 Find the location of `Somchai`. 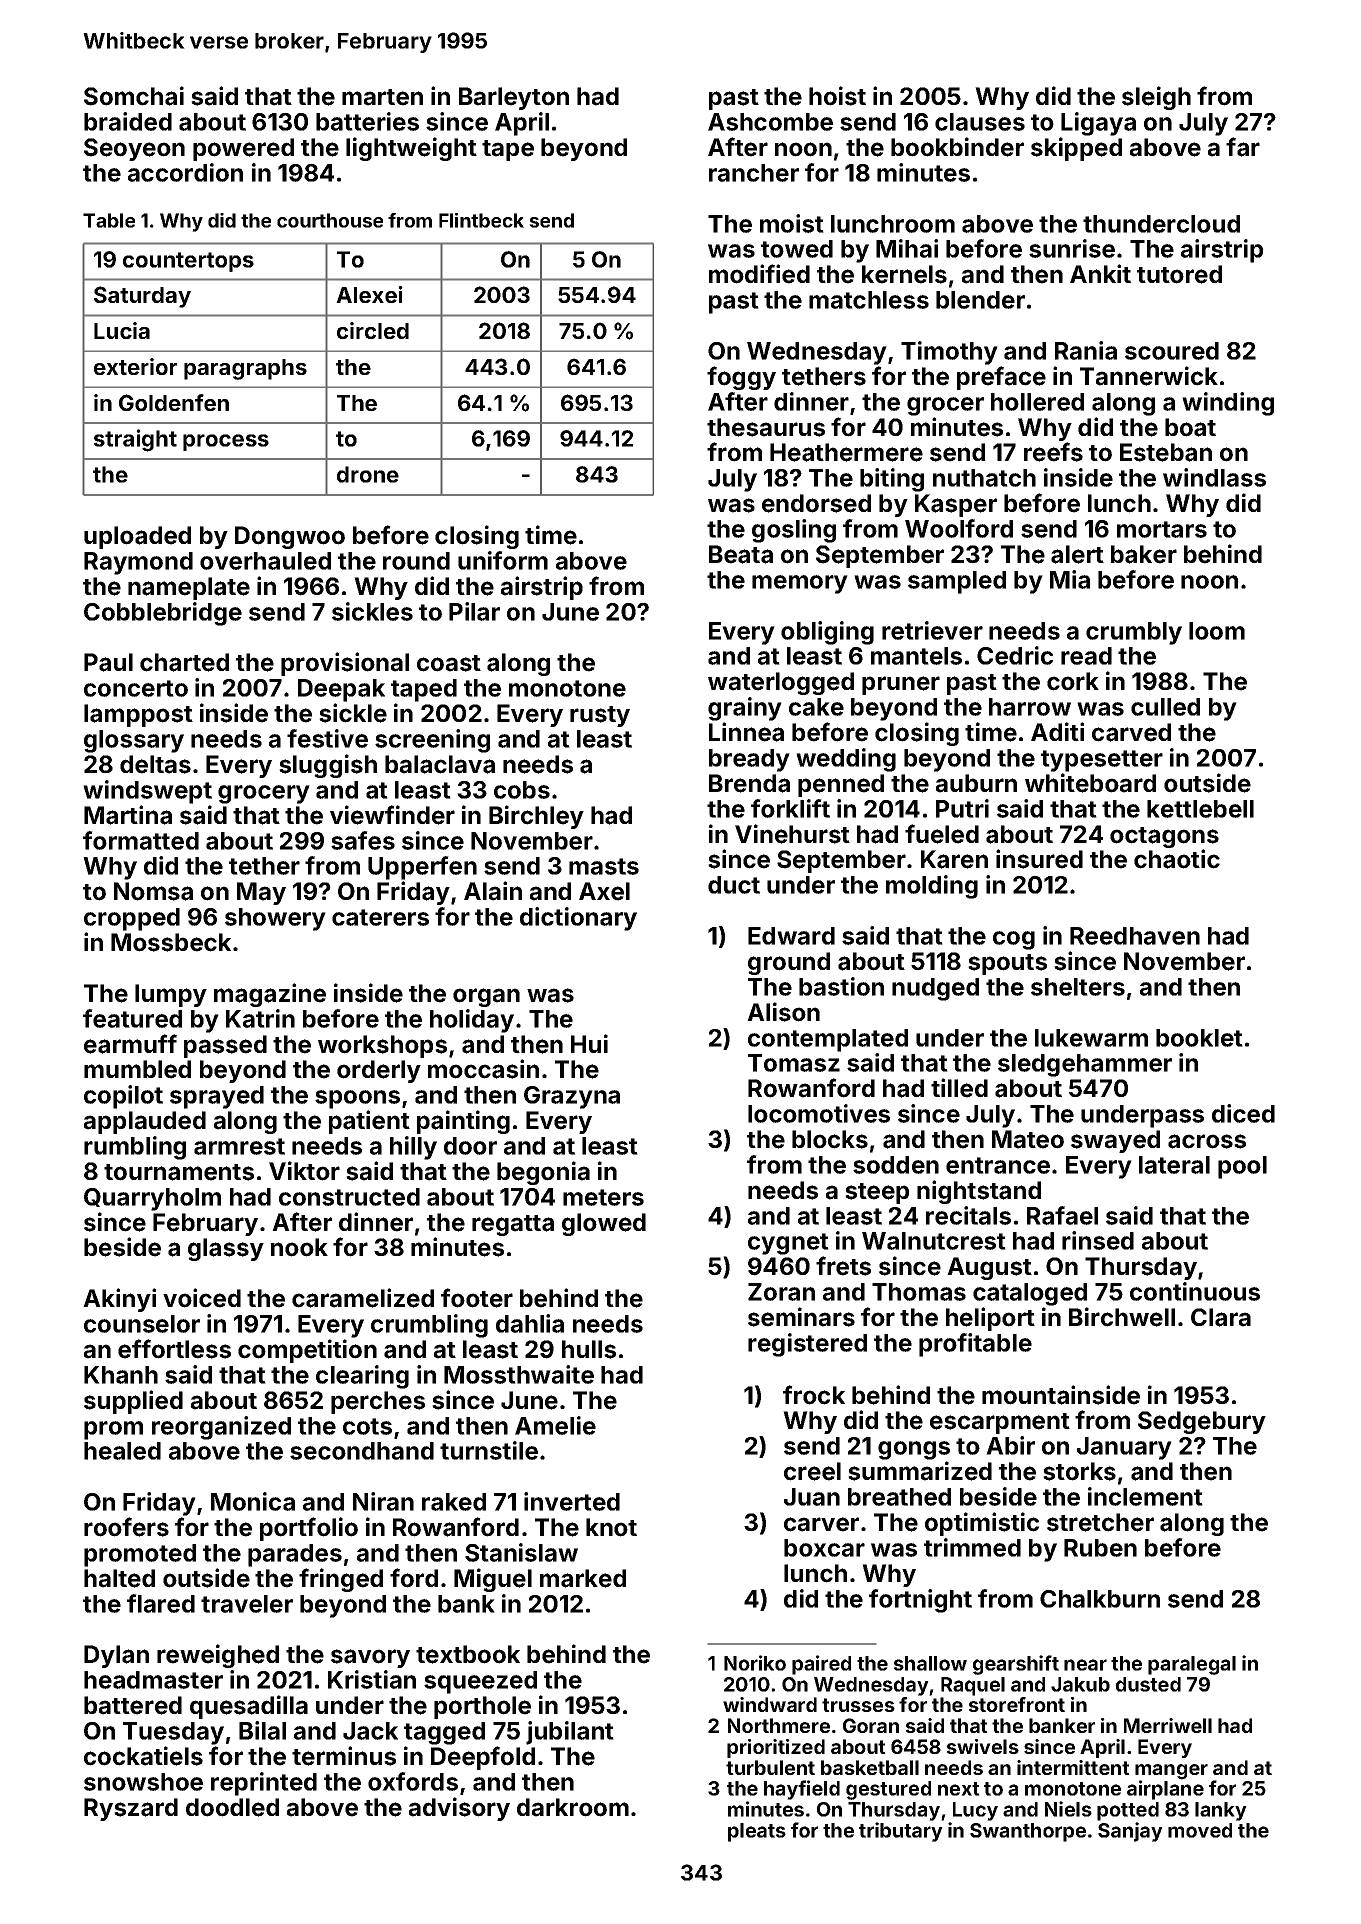

Somchai is located at coordinates (134, 96).
